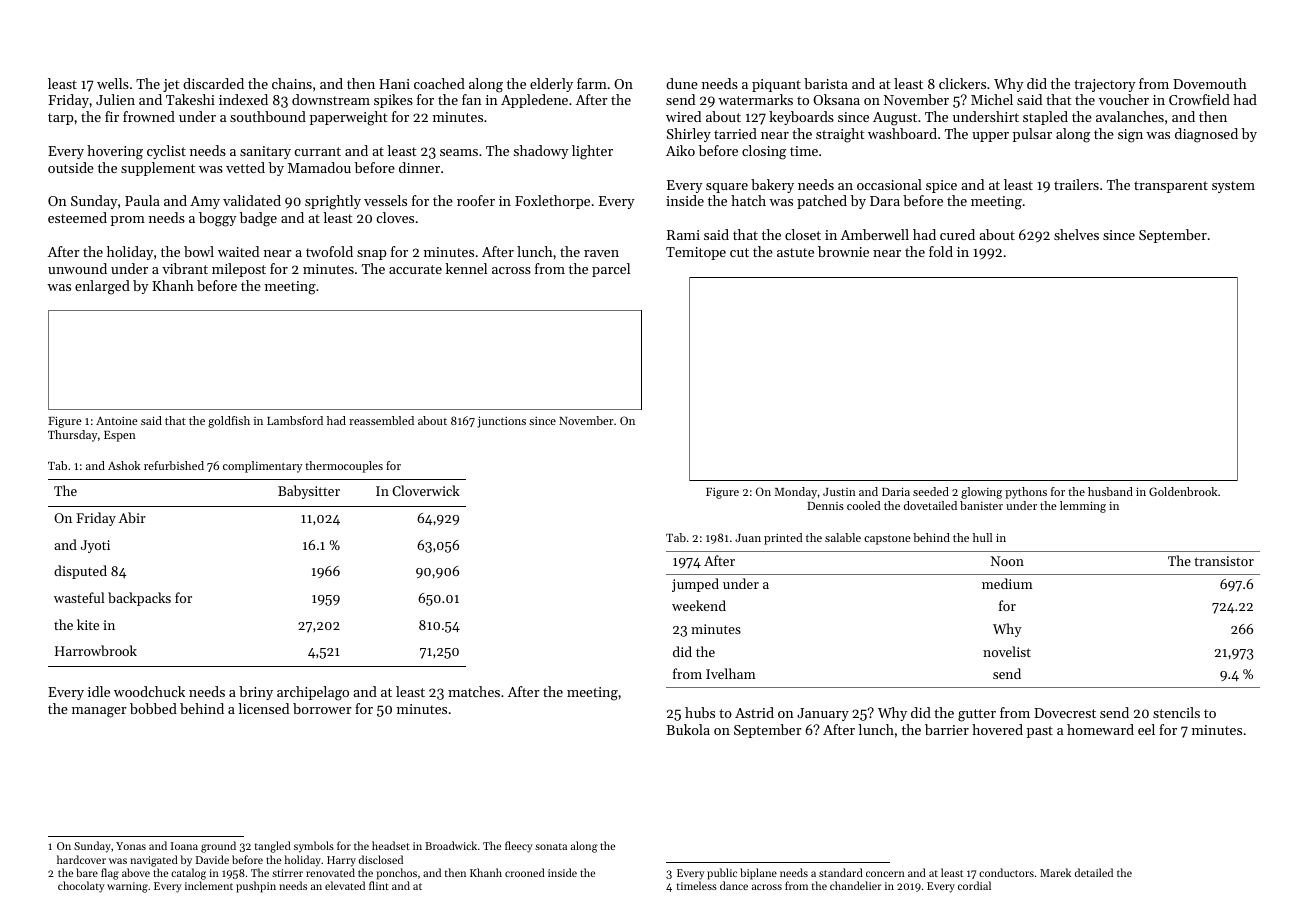 The image size is (1308, 924). What do you see at coordinates (322, 708) in the page?
I see `borrower` at bounding box center [322, 708].
